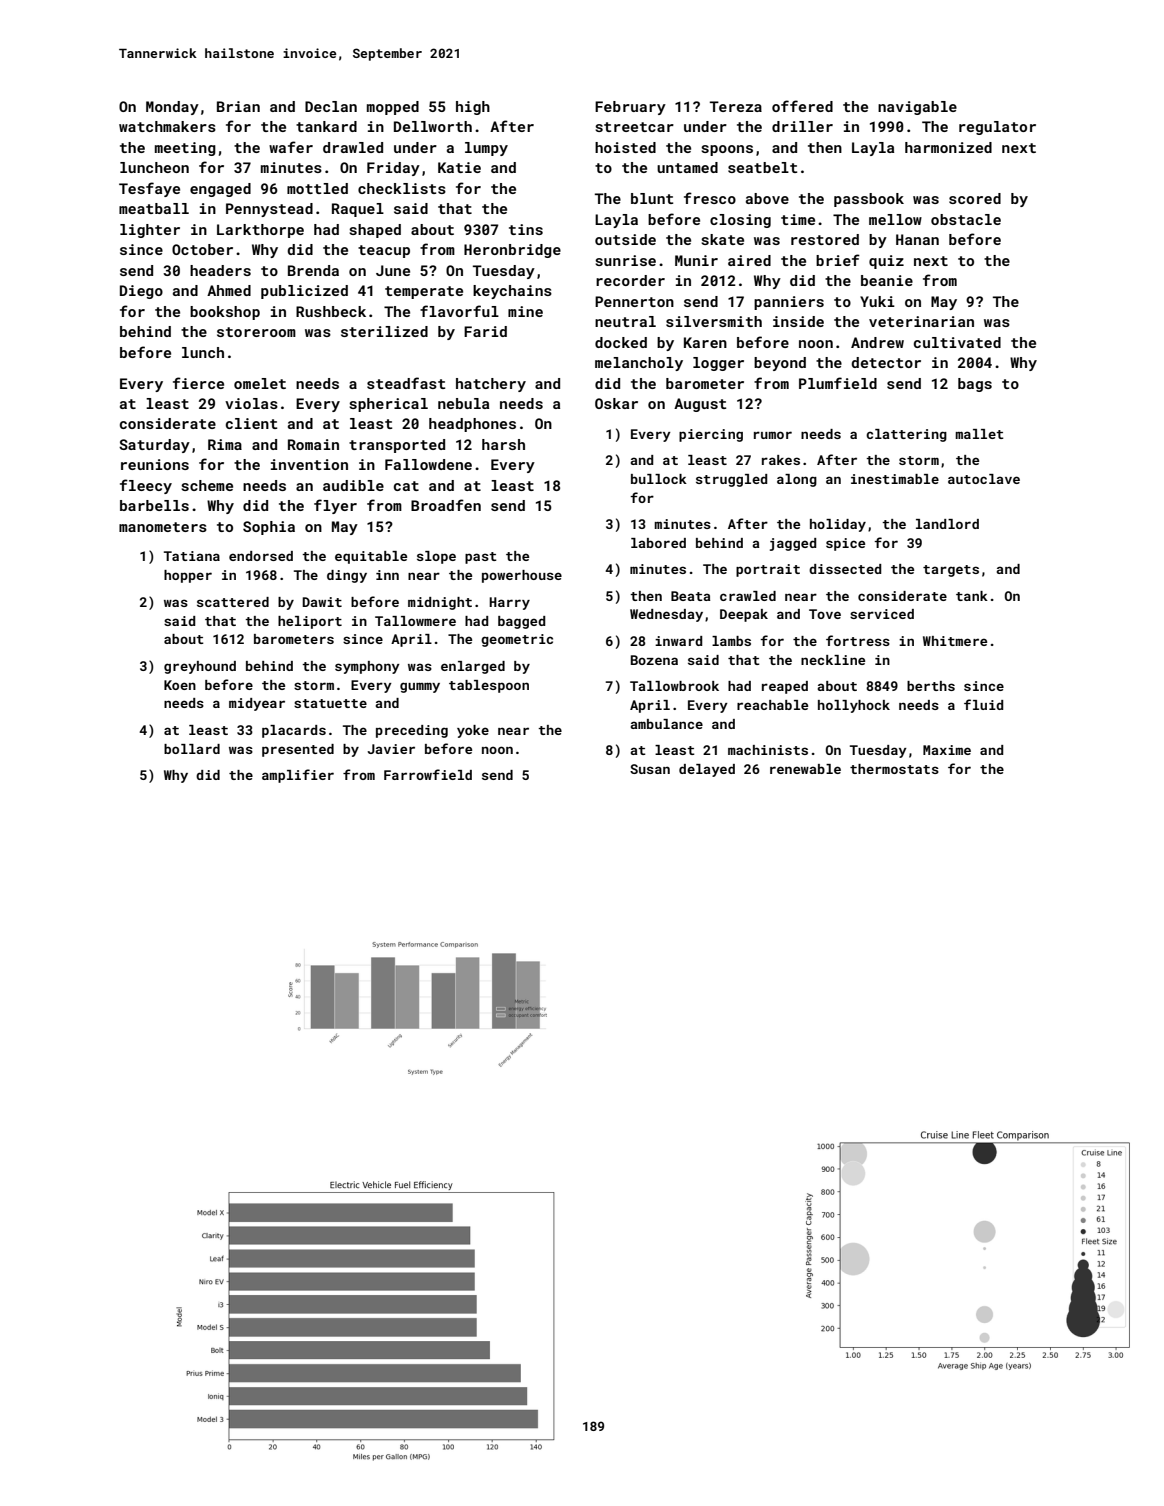 This image has height=1506, width=1164. Describe the element at coordinates (869, 200) in the image. I see `passbook` at that location.
